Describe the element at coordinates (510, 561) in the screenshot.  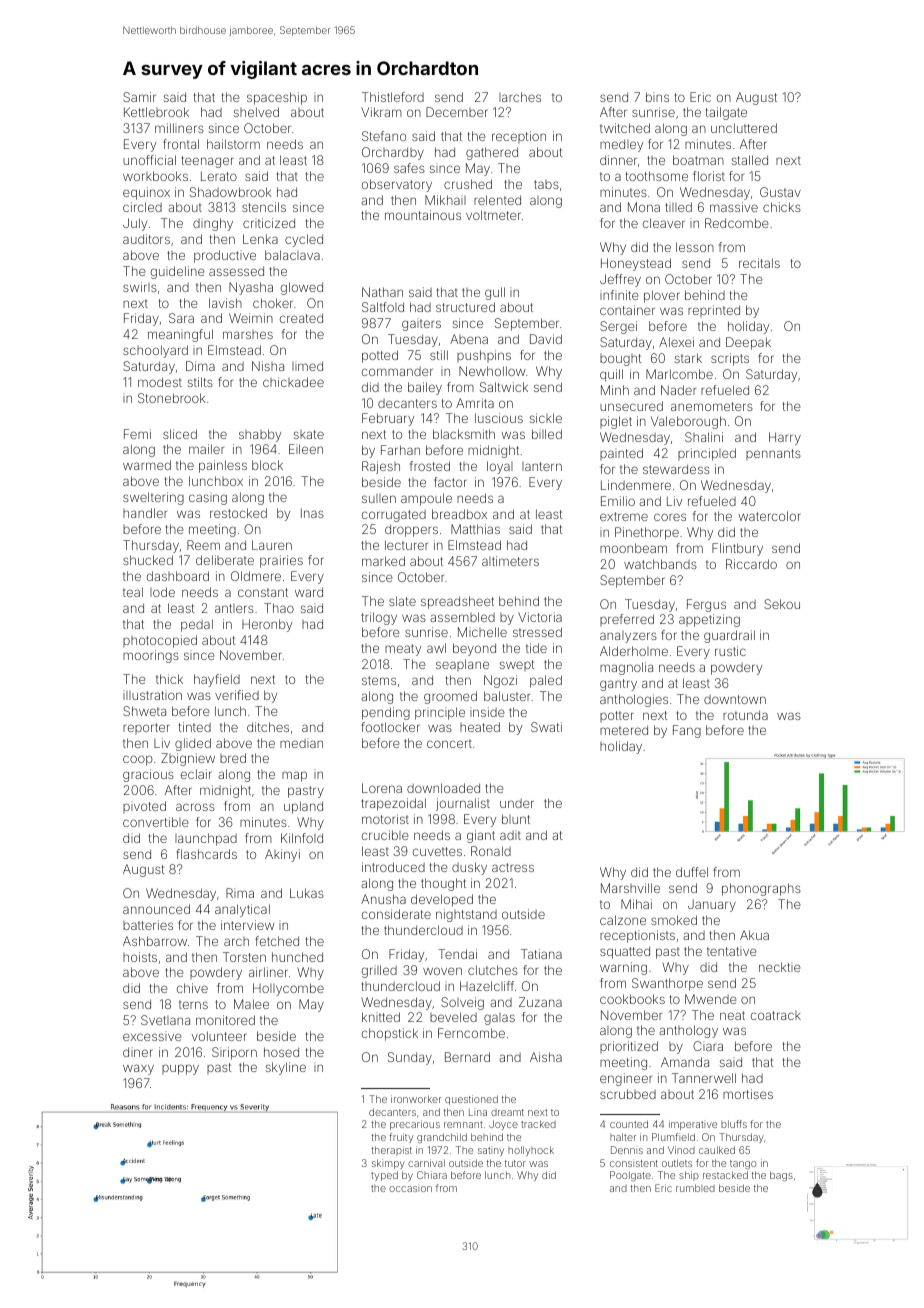
I see `altimeters` at that location.
